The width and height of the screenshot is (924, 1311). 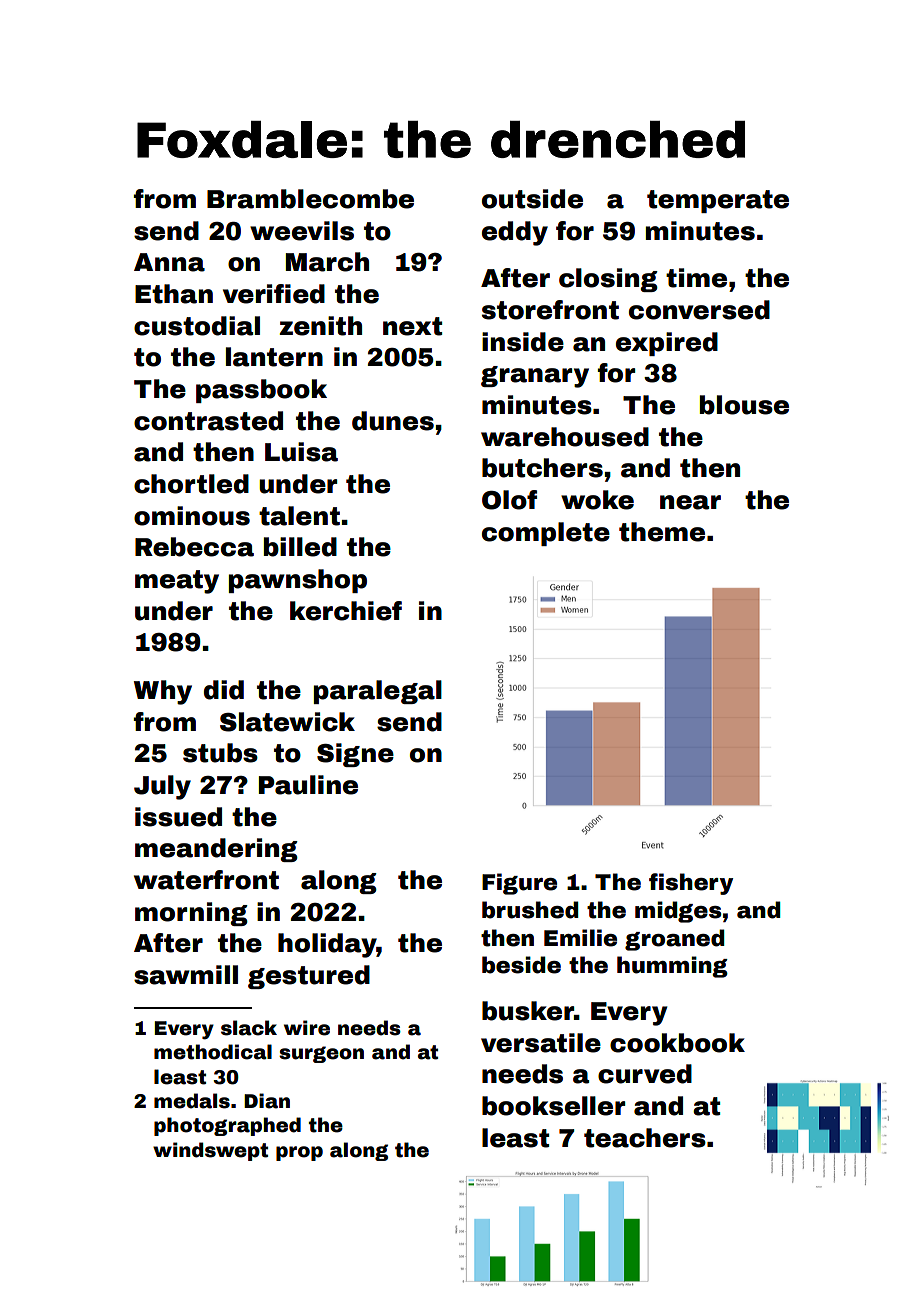 What do you see at coordinates (662, 532) in the screenshot?
I see `theme` at bounding box center [662, 532].
